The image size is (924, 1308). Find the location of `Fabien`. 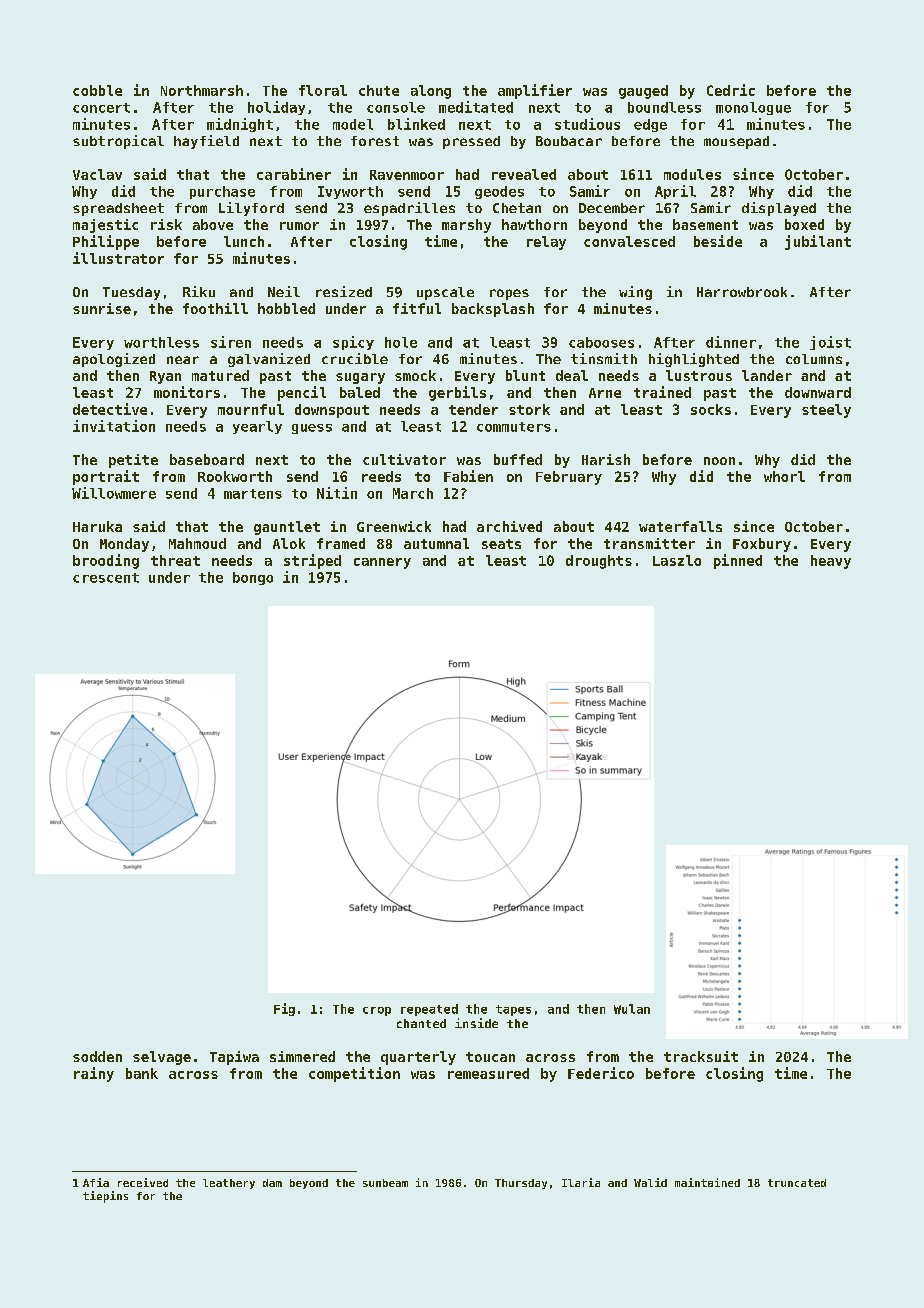

Fabien is located at coordinates (468, 476).
